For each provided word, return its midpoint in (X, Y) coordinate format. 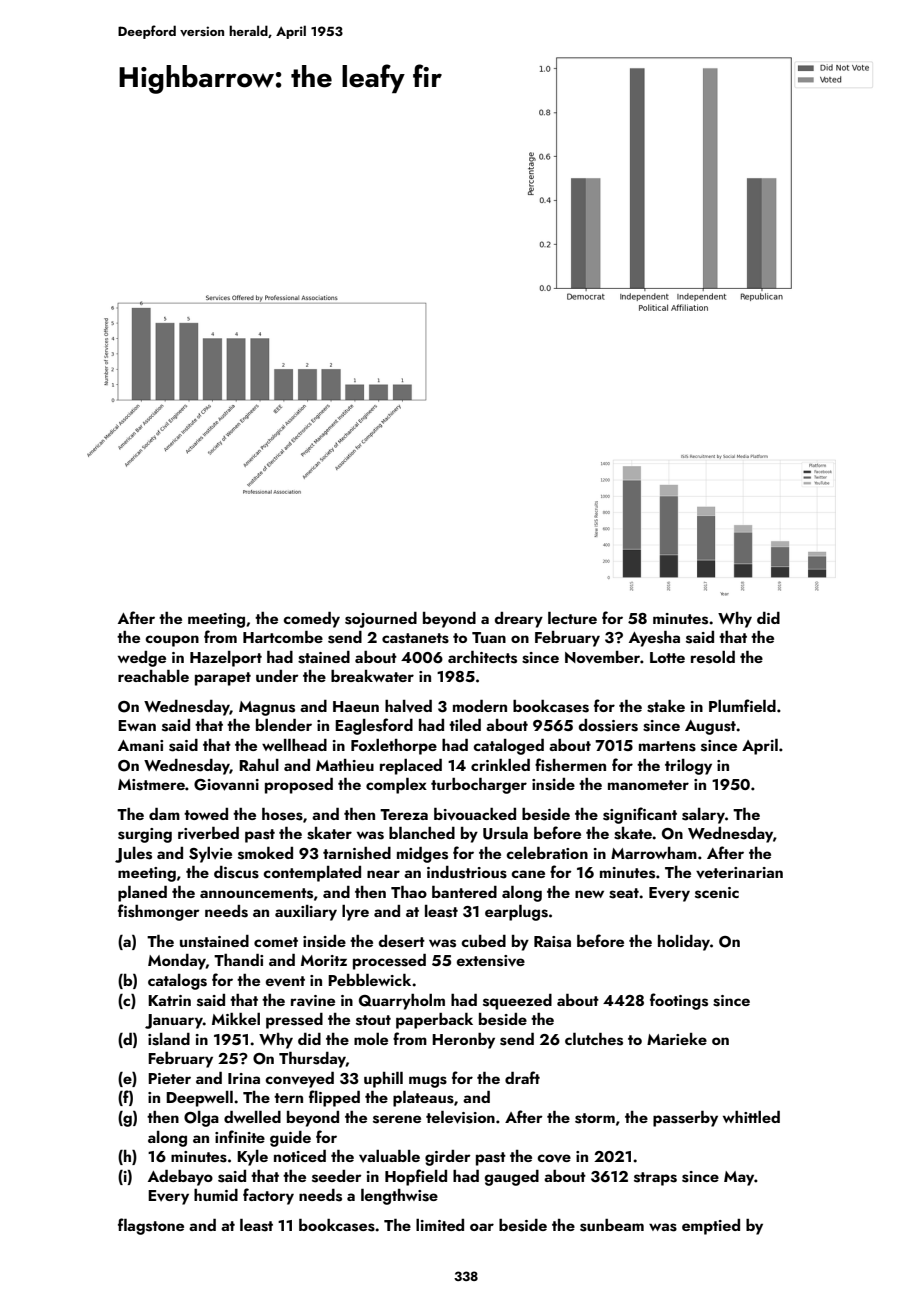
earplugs (516, 913)
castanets (415, 638)
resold (713, 657)
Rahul (259, 765)
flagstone (151, 1226)
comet (276, 942)
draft (522, 1077)
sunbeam (612, 1225)
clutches (594, 1039)
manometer (648, 785)
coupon (172, 641)
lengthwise (399, 1197)
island (169, 1039)
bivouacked (475, 814)
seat (624, 893)
